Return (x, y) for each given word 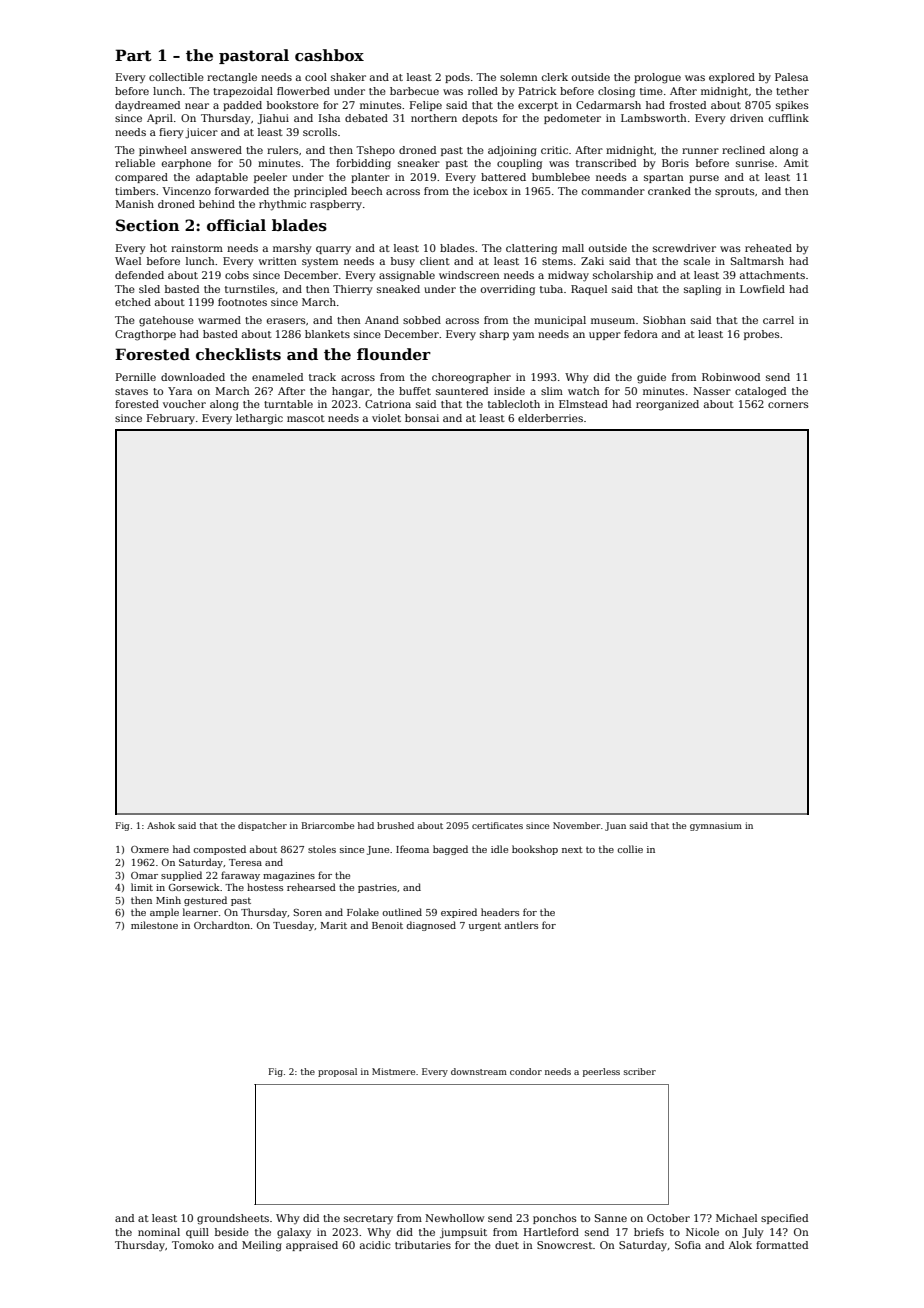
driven (747, 118)
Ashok (161, 825)
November (577, 825)
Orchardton (222, 925)
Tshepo (375, 151)
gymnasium (716, 826)
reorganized (667, 405)
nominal (159, 1232)
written (278, 261)
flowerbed (303, 91)
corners (788, 405)
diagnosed (431, 926)
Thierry (353, 290)
